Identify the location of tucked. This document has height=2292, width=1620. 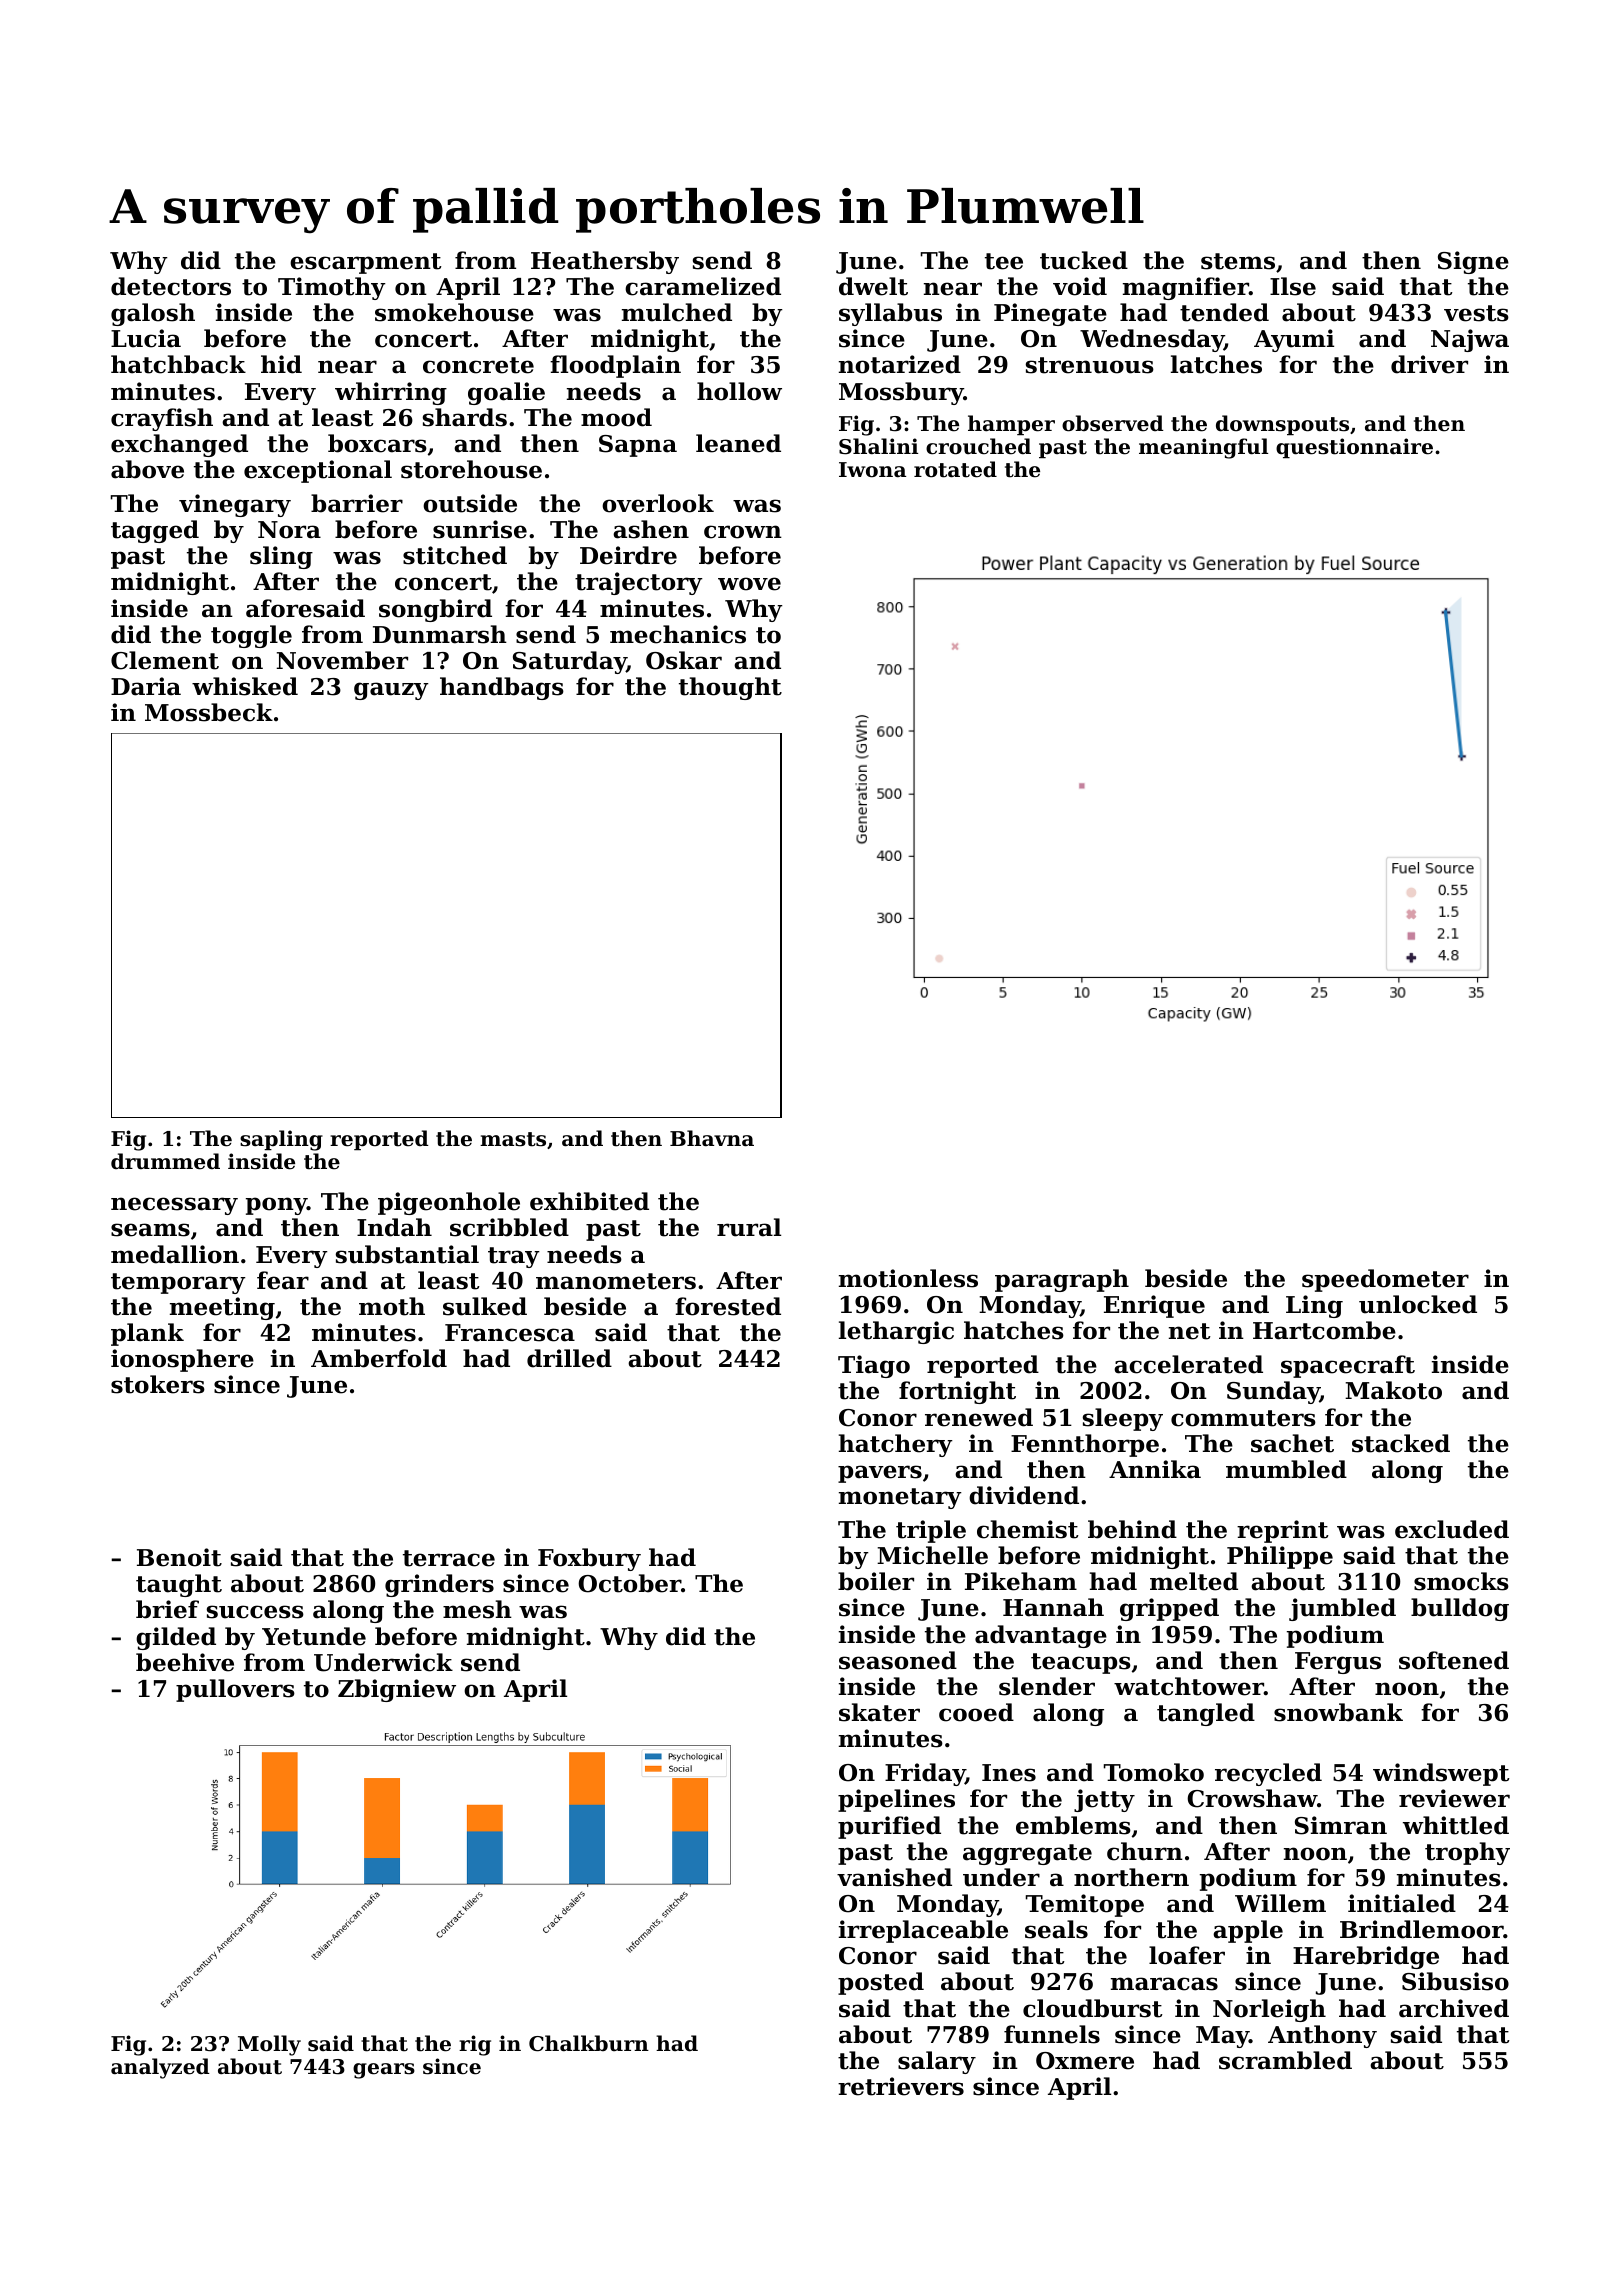
(1084, 260).
